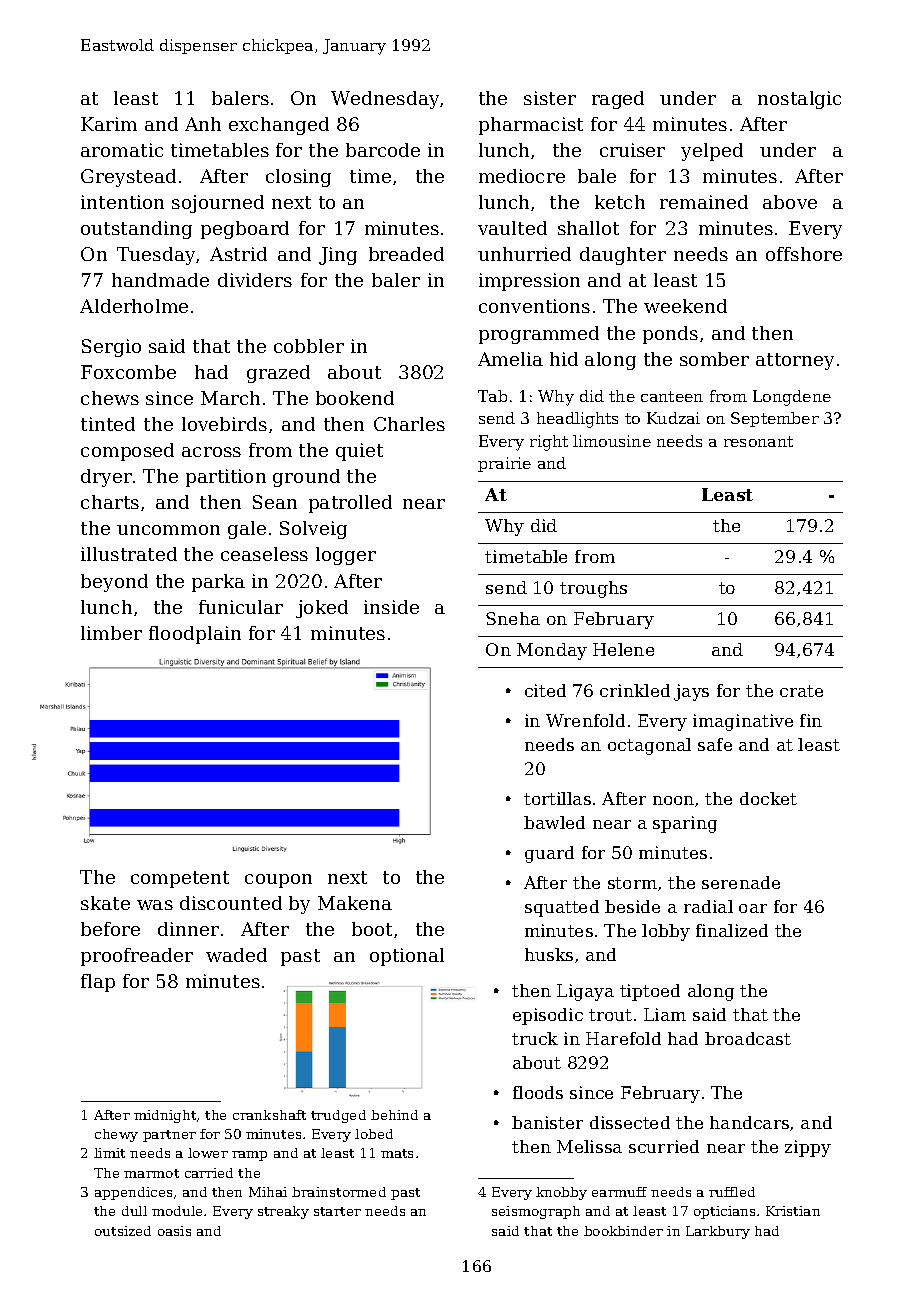 The width and height of the screenshot is (924, 1308). What do you see at coordinates (691, 692) in the screenshot?
I see `jays` at bounding box center [691, 692].
